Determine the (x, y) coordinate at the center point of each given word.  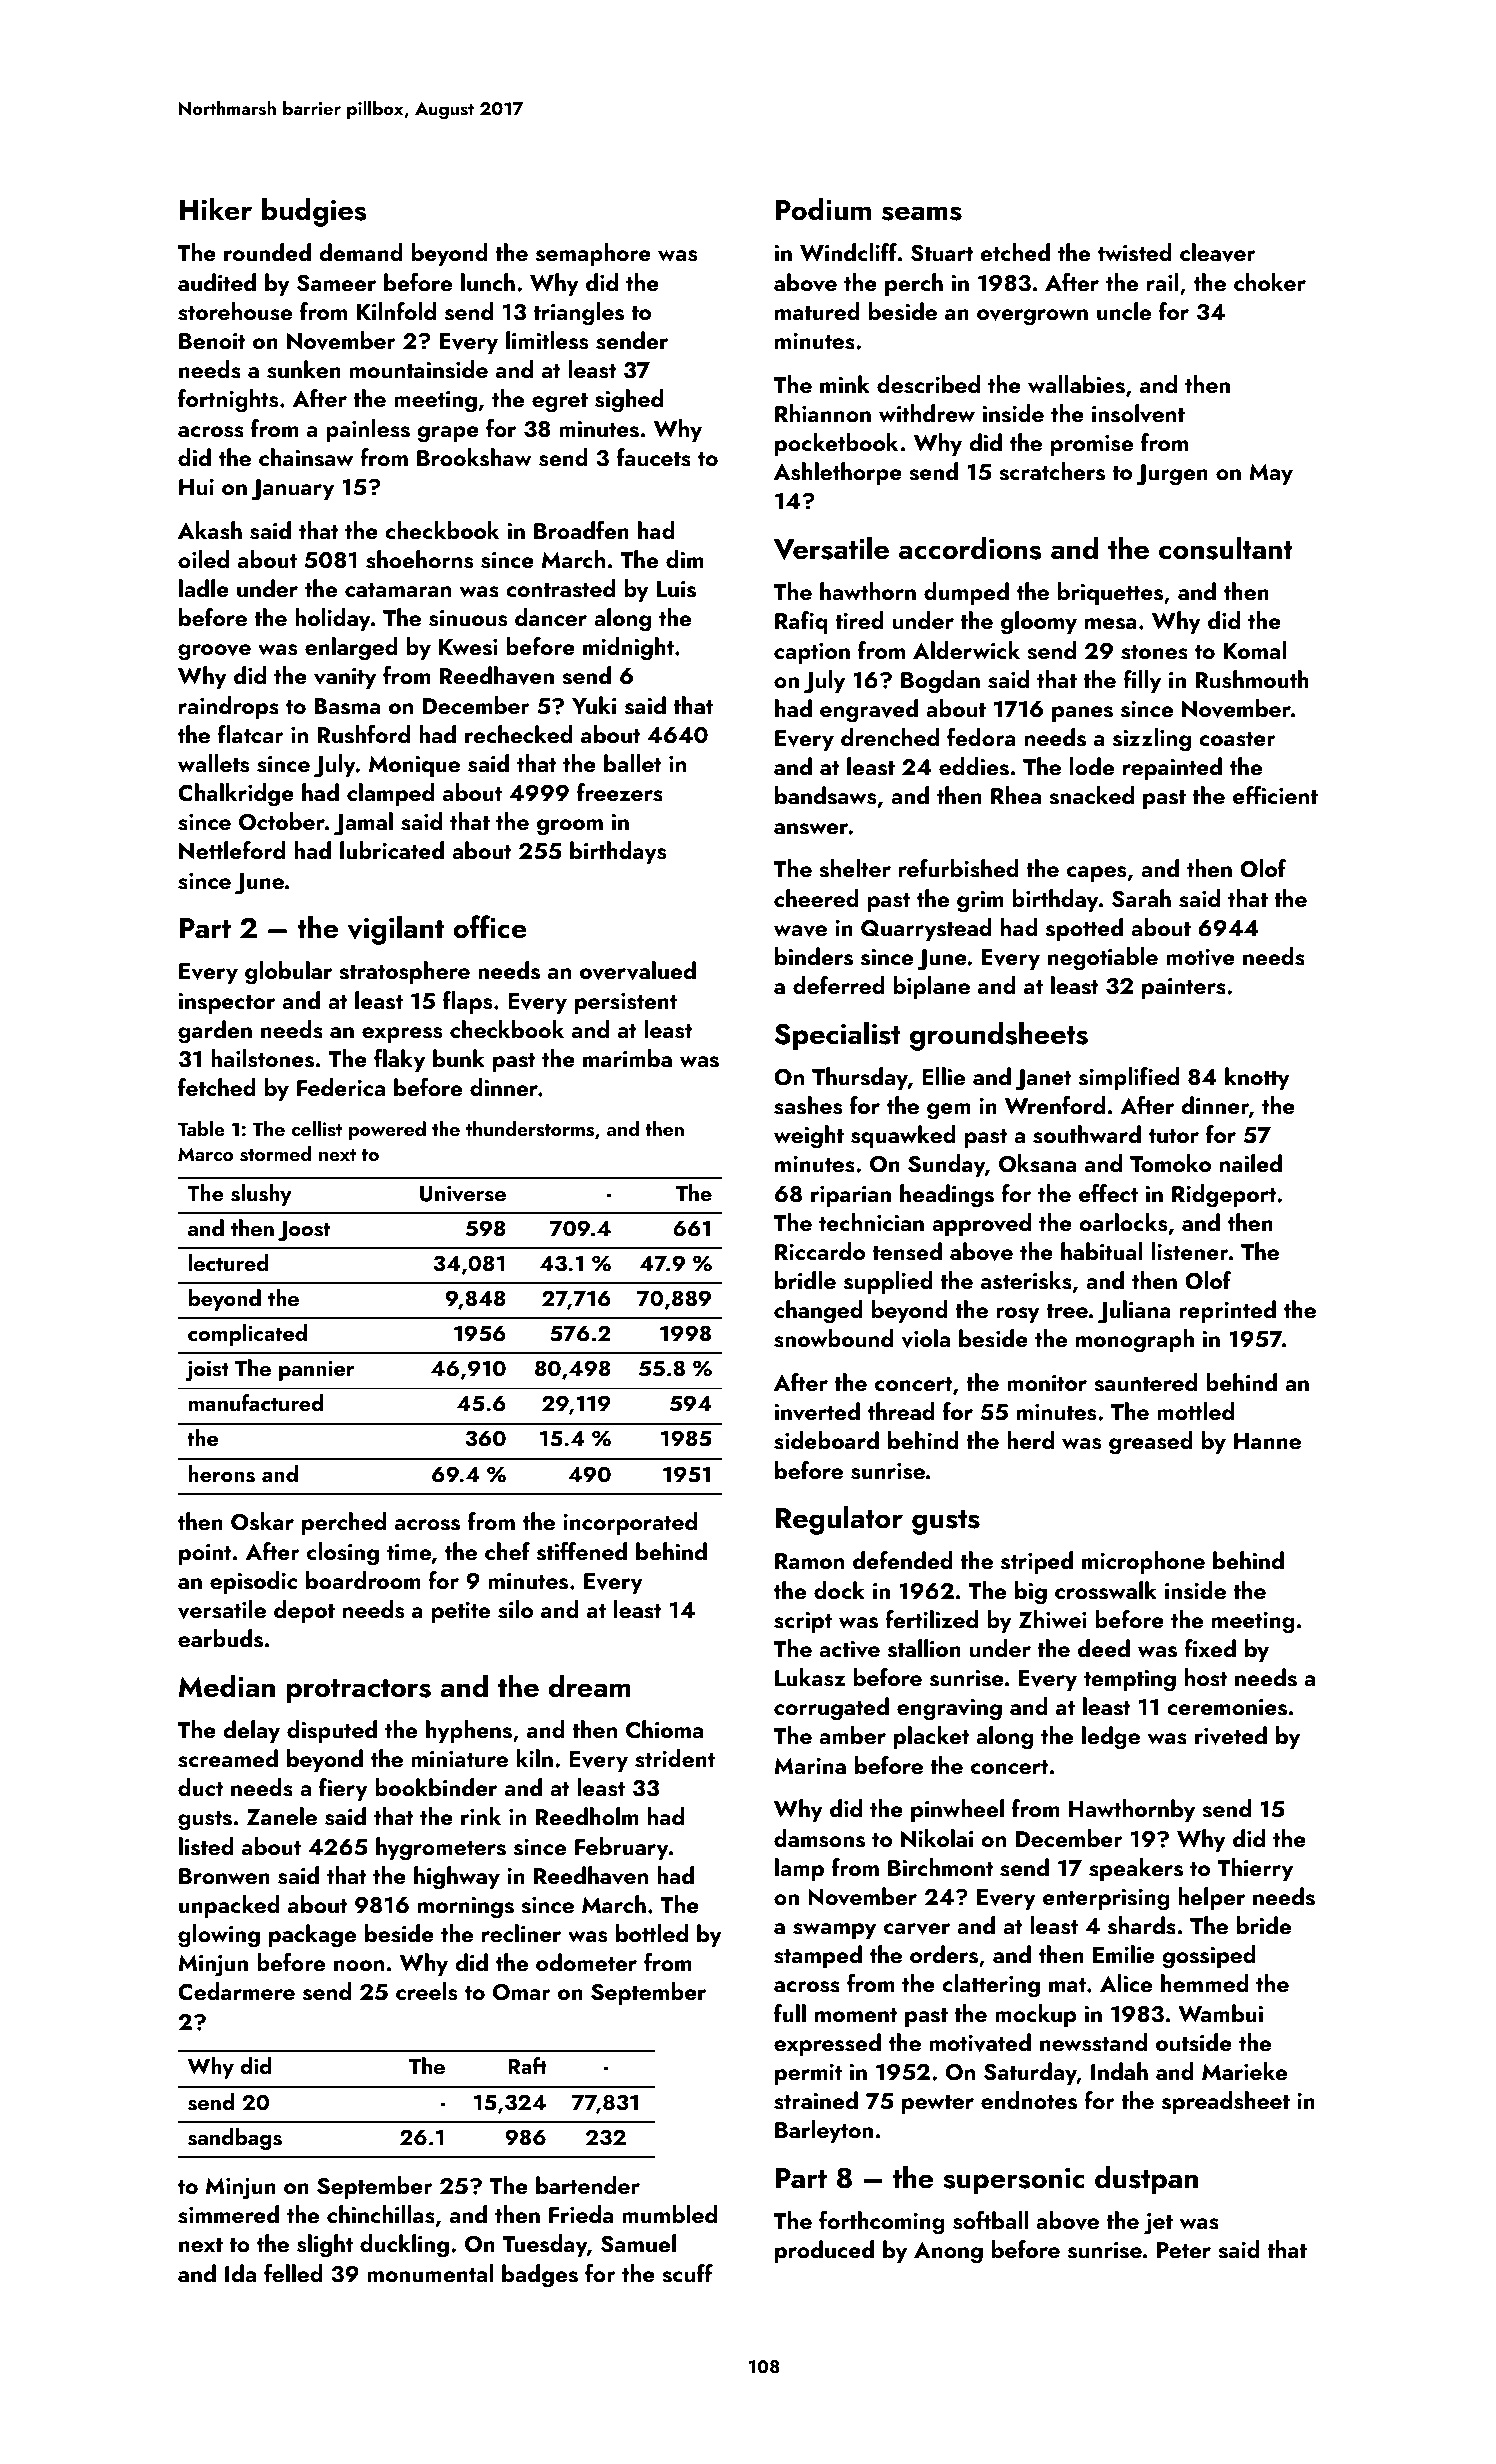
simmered (228, 2214)
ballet (633, 763)
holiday (333, 619)
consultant (1226, 548)
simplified (1129, 1078)
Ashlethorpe (838, 473)
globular (288, 973)
